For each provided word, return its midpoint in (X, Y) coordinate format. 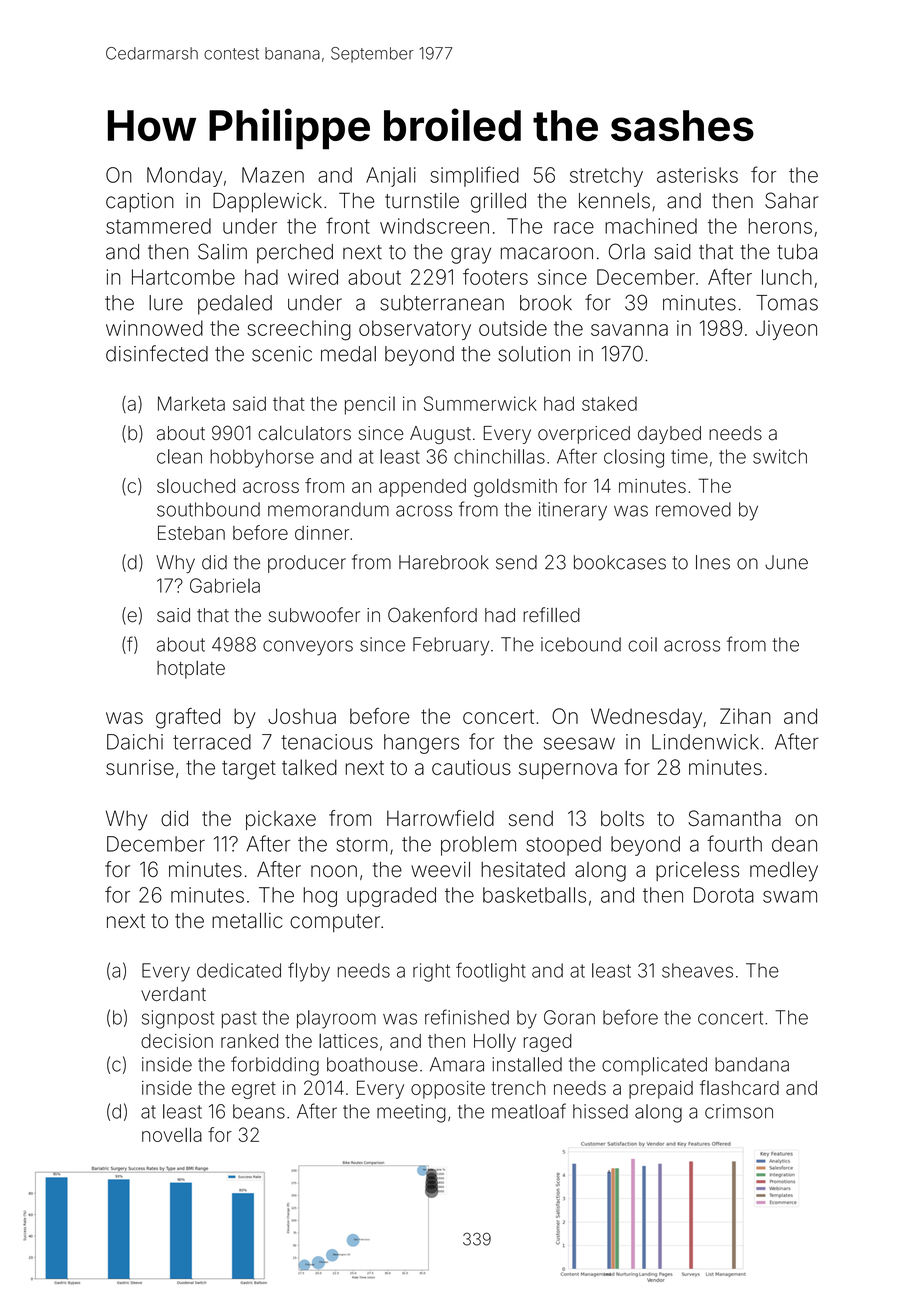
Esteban (191, 532)
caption (140, 203)
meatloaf (529, 1111)
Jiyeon (786, 330)
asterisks (697, 175)
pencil (370, 405)
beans (259, 1111)
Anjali (391, 177)
